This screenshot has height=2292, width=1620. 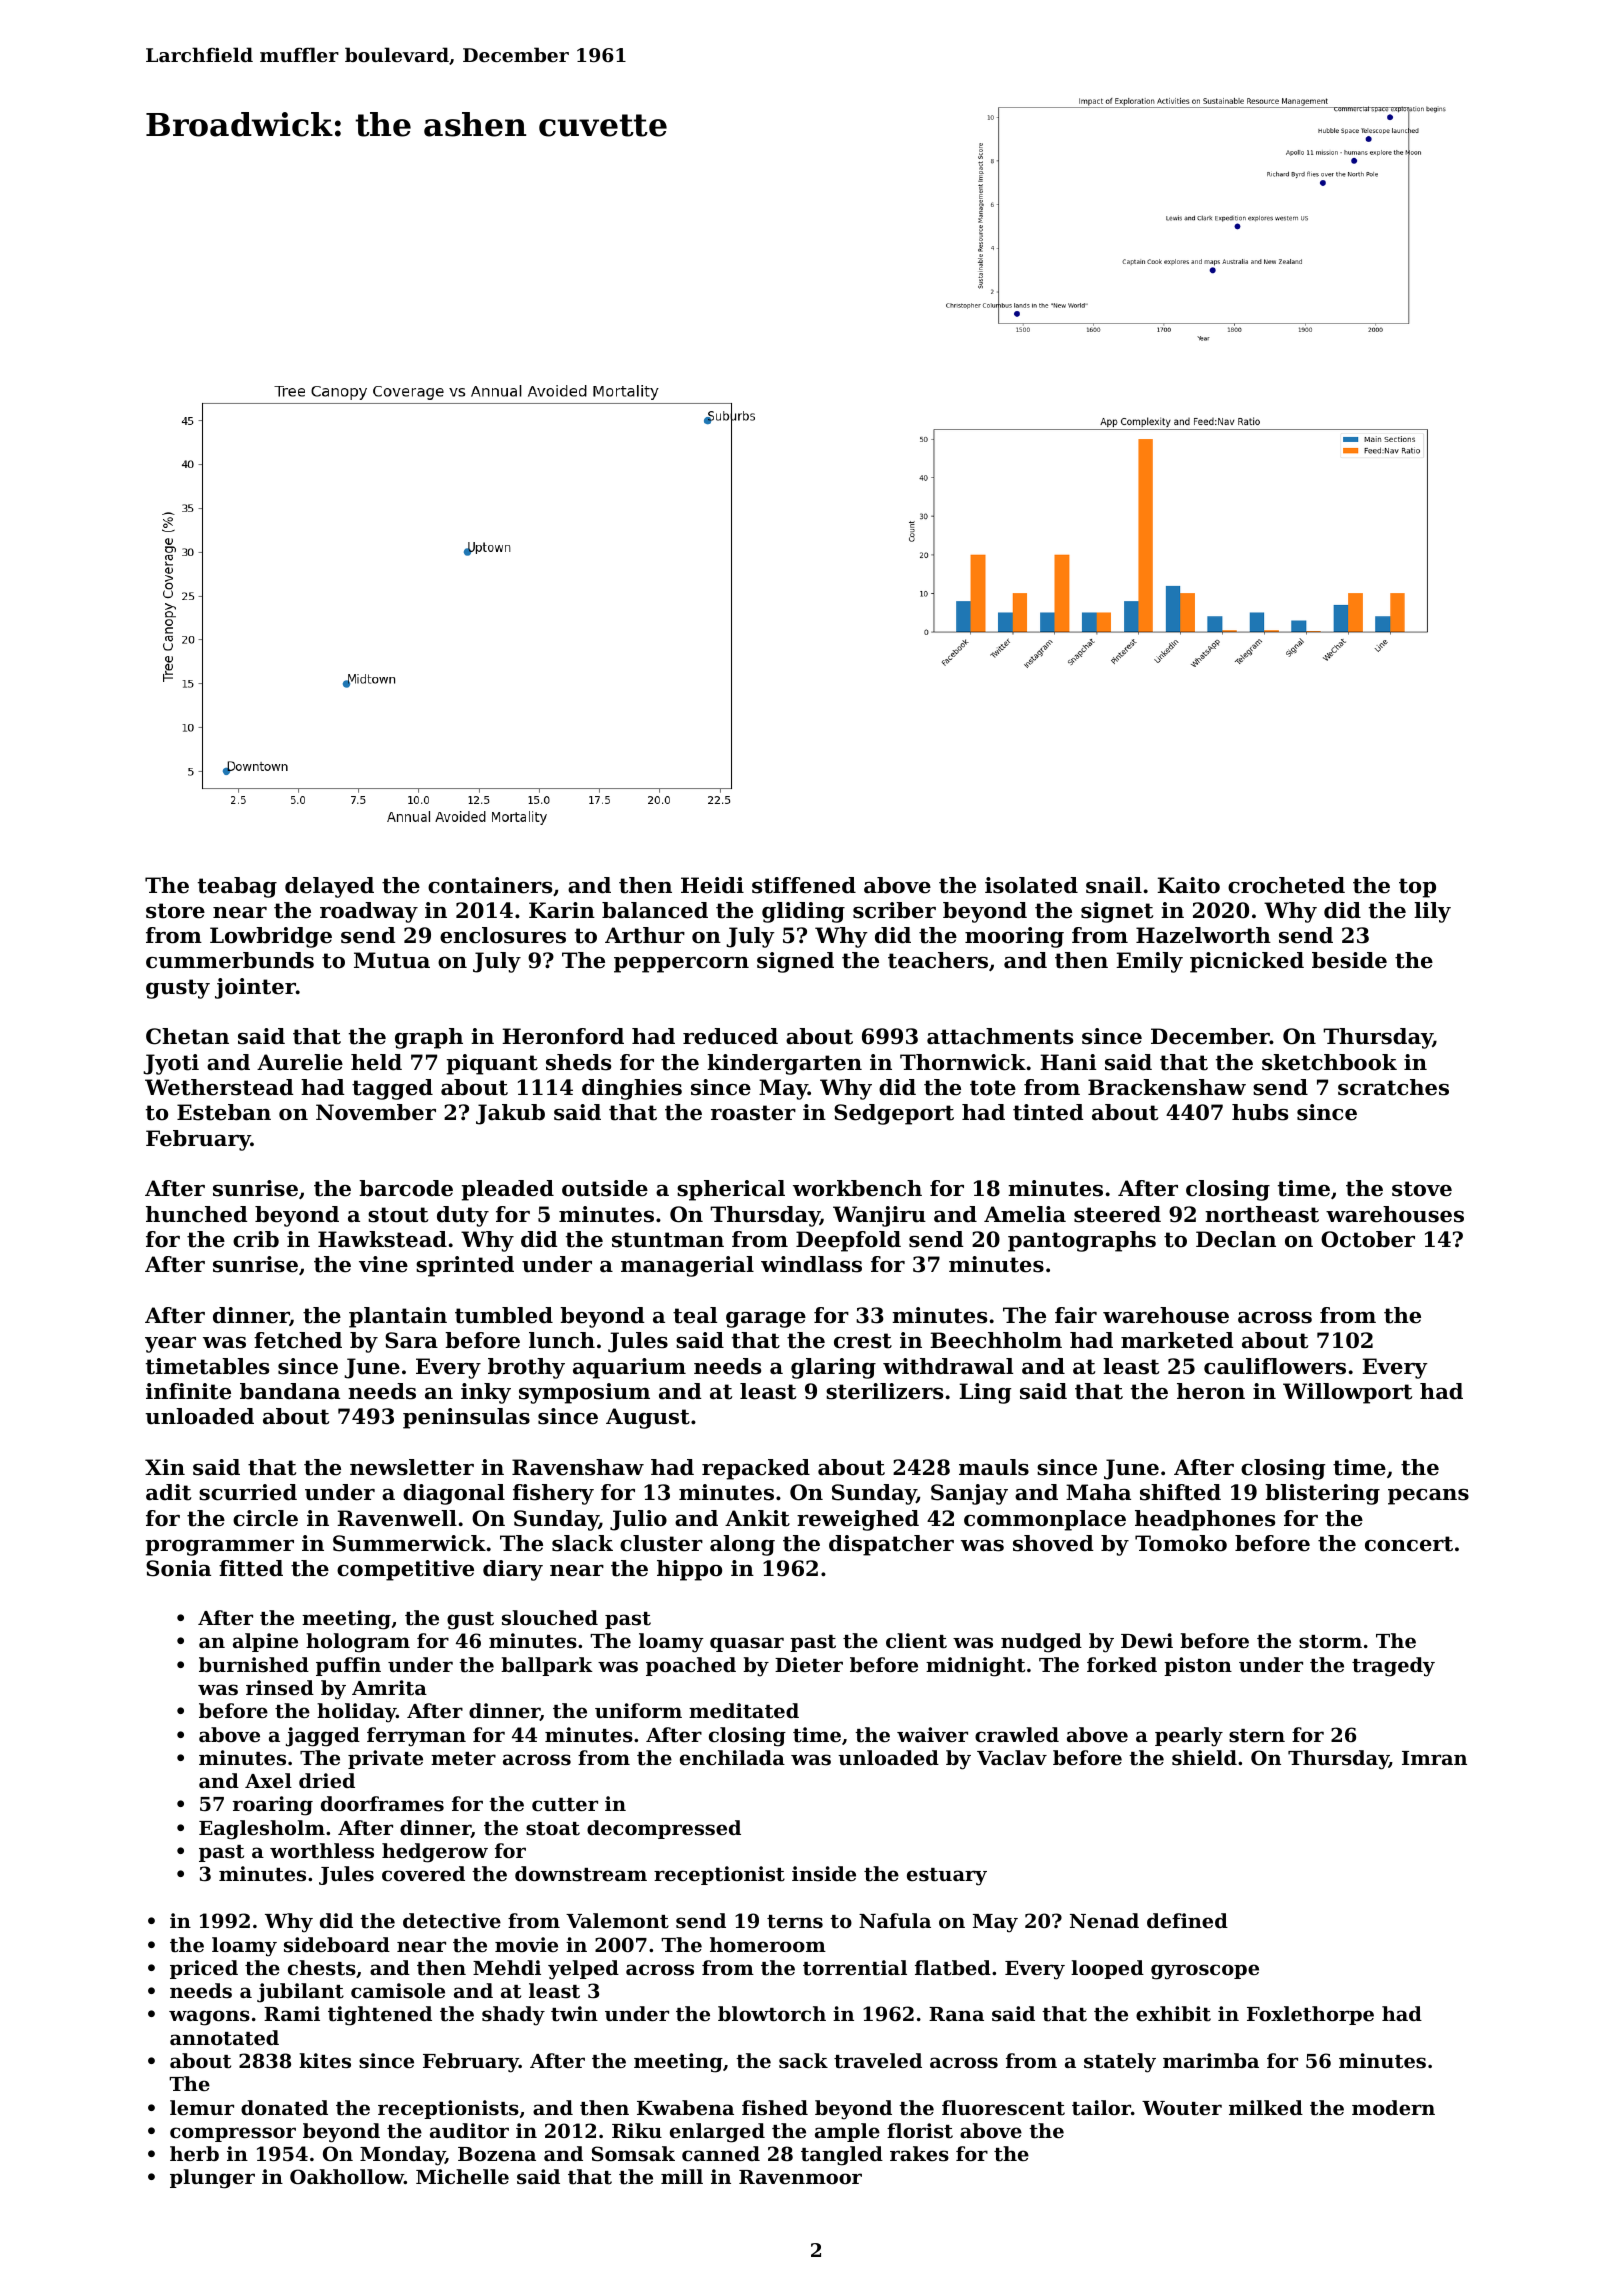 What do you see at coordinates (1188, 885) in the screenshot?
I see `Kaito` at bounding box center [1188, 885].
